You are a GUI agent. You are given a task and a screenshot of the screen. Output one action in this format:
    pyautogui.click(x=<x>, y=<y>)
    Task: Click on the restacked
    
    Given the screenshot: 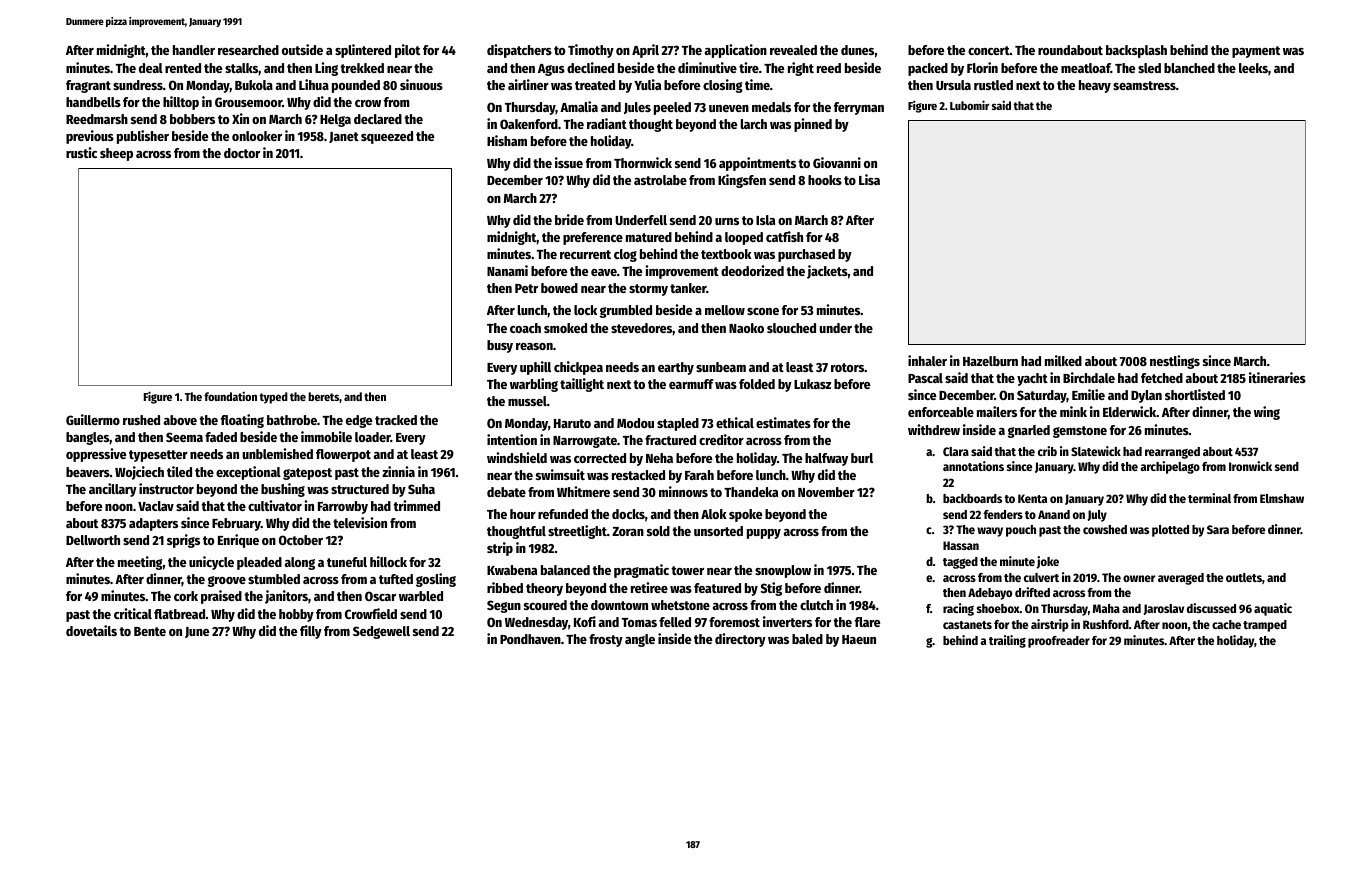 What is the action you would take?
    pyautogui.click(x=638, y=475)
